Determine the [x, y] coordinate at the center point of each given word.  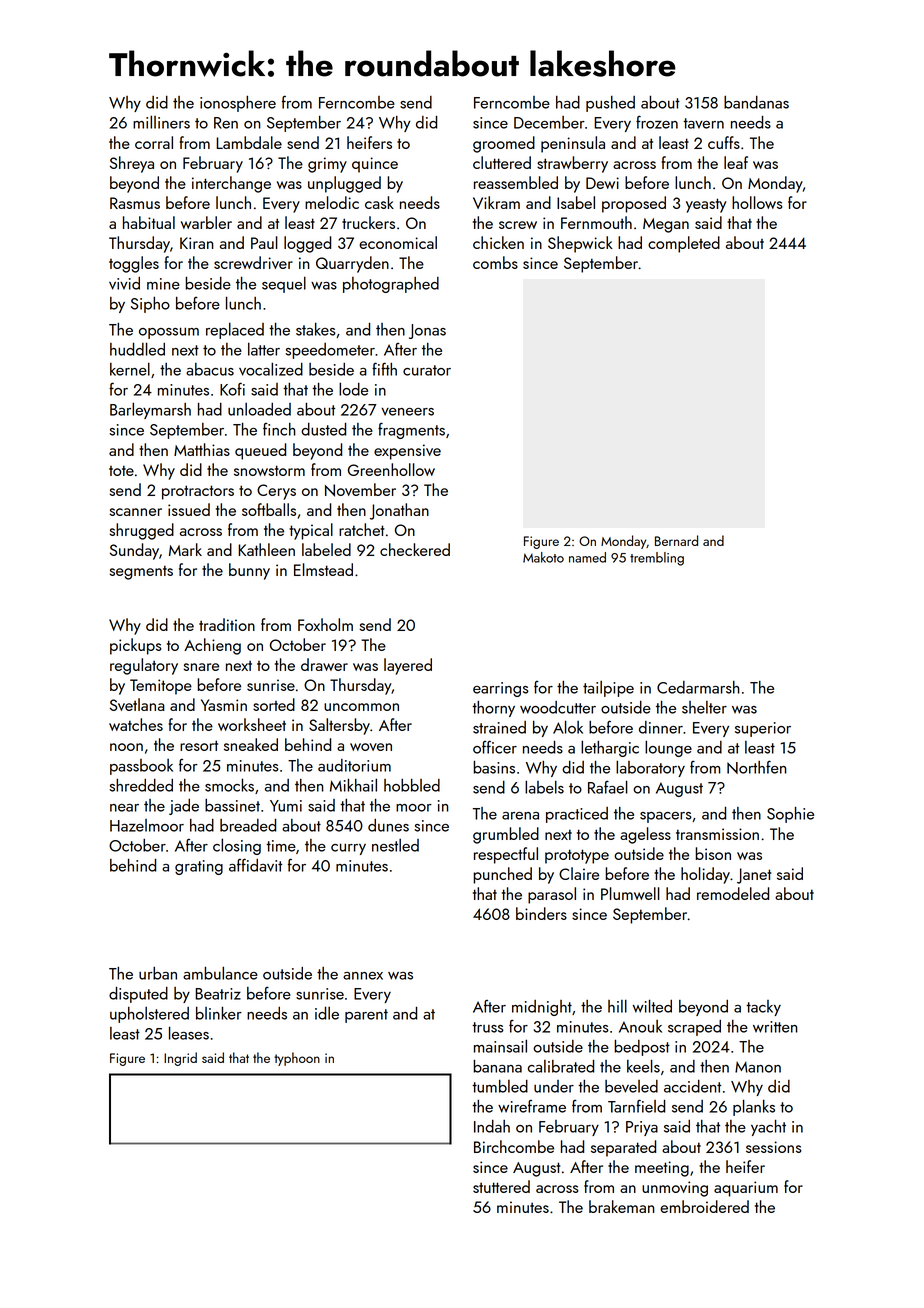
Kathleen [266, 549]
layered [408, 666]
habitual [149, 222]
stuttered [501, 1186]
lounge [668, 748]
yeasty [706, 205]
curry [348, 849]
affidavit [255, 865]
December [549, 122]
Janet [754, 876]
